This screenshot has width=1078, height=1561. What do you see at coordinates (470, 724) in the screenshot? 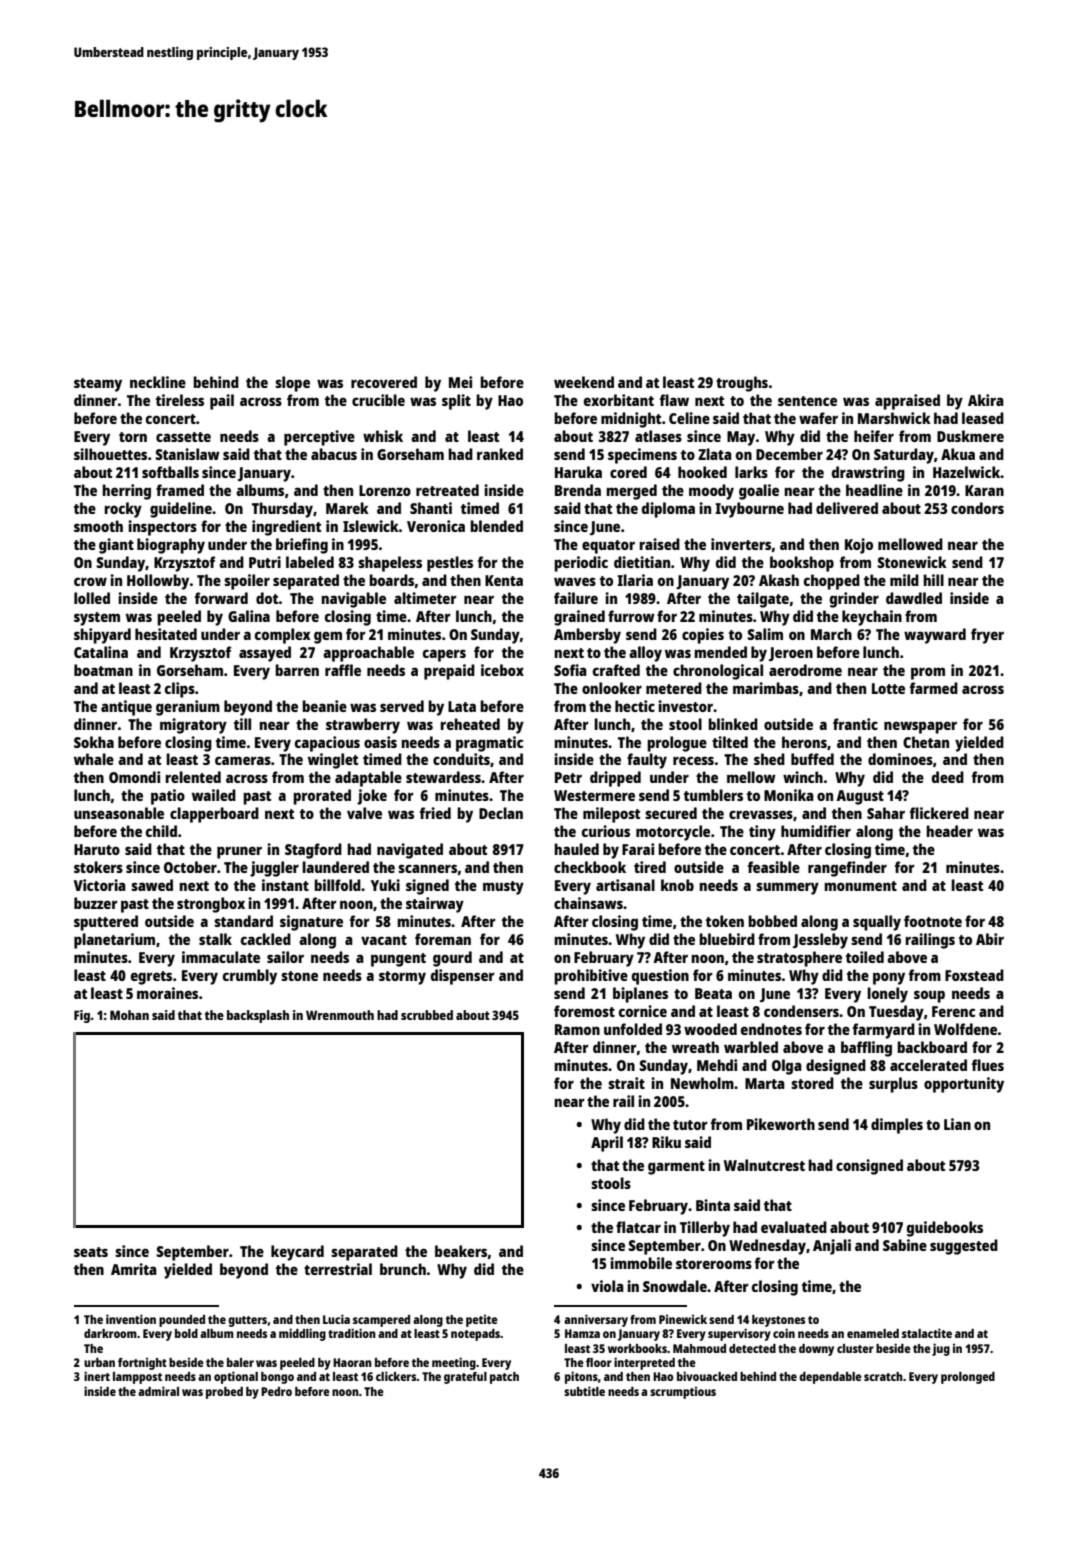
I see `reheated` at bounding box center [470, 724].
